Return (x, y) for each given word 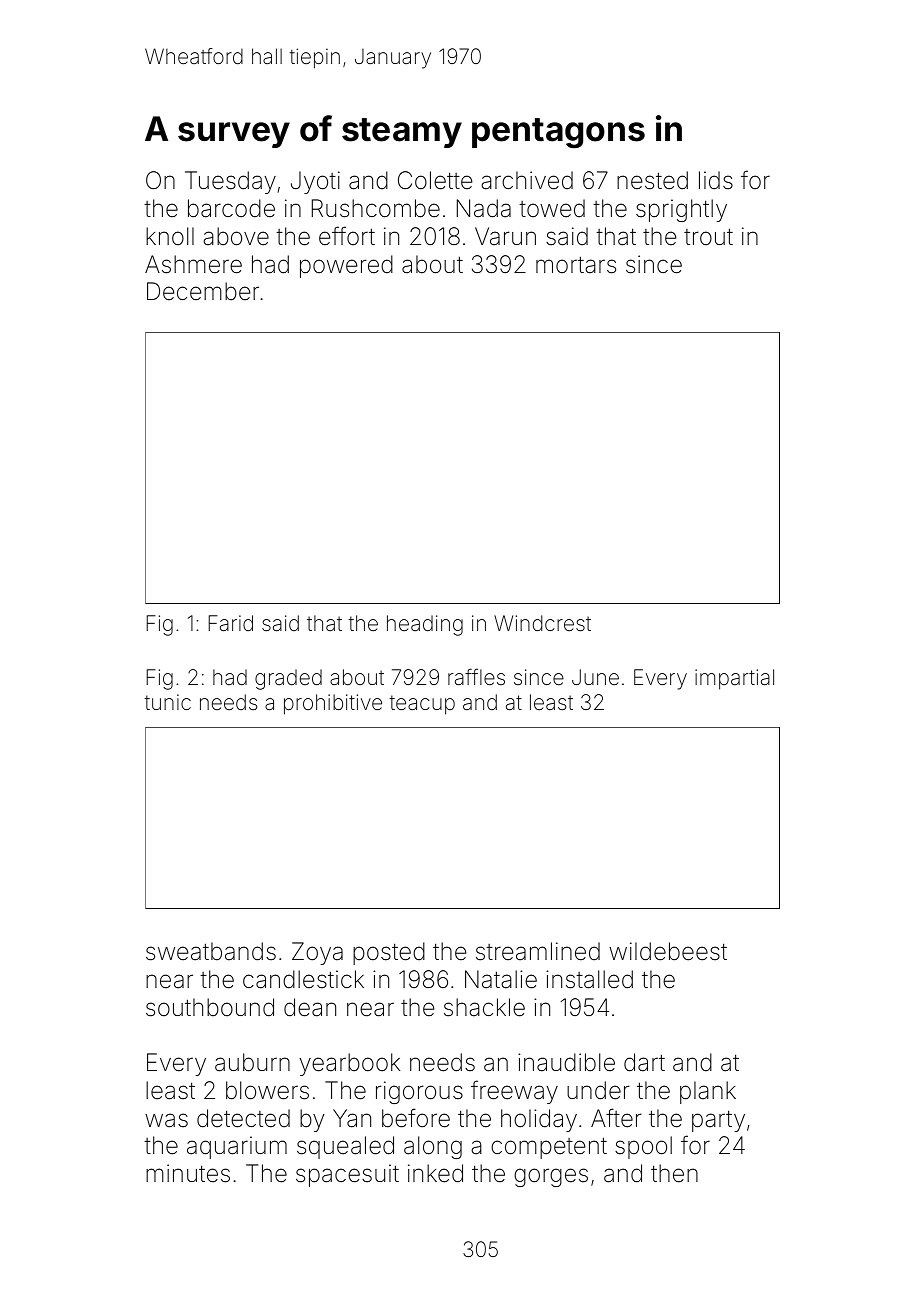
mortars (576, 265)
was (166, 1120)
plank (708, 1092)
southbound (210, 1007)
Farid (230, 623)
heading (425, 625)
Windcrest (542, 623)
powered (346, 266)
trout (708, 237)
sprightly (681, 210)
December (203, 291)
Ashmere (193, 264)
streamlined (538, 951)
